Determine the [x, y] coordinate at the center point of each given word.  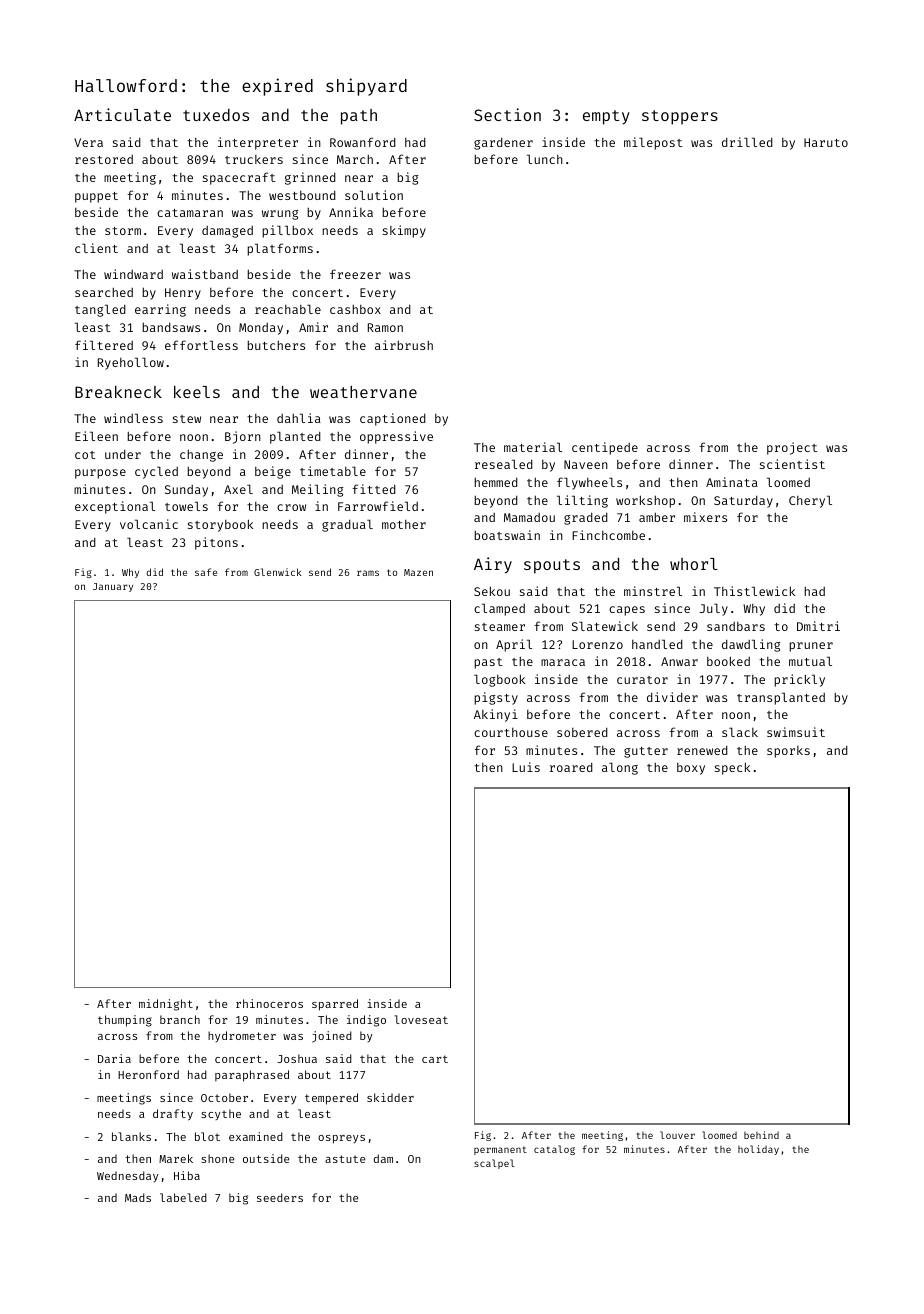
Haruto [826, 142]
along [620, 768]
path [359, 117]
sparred [335, 1005]
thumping [125, 1021]
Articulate [122, 114]
